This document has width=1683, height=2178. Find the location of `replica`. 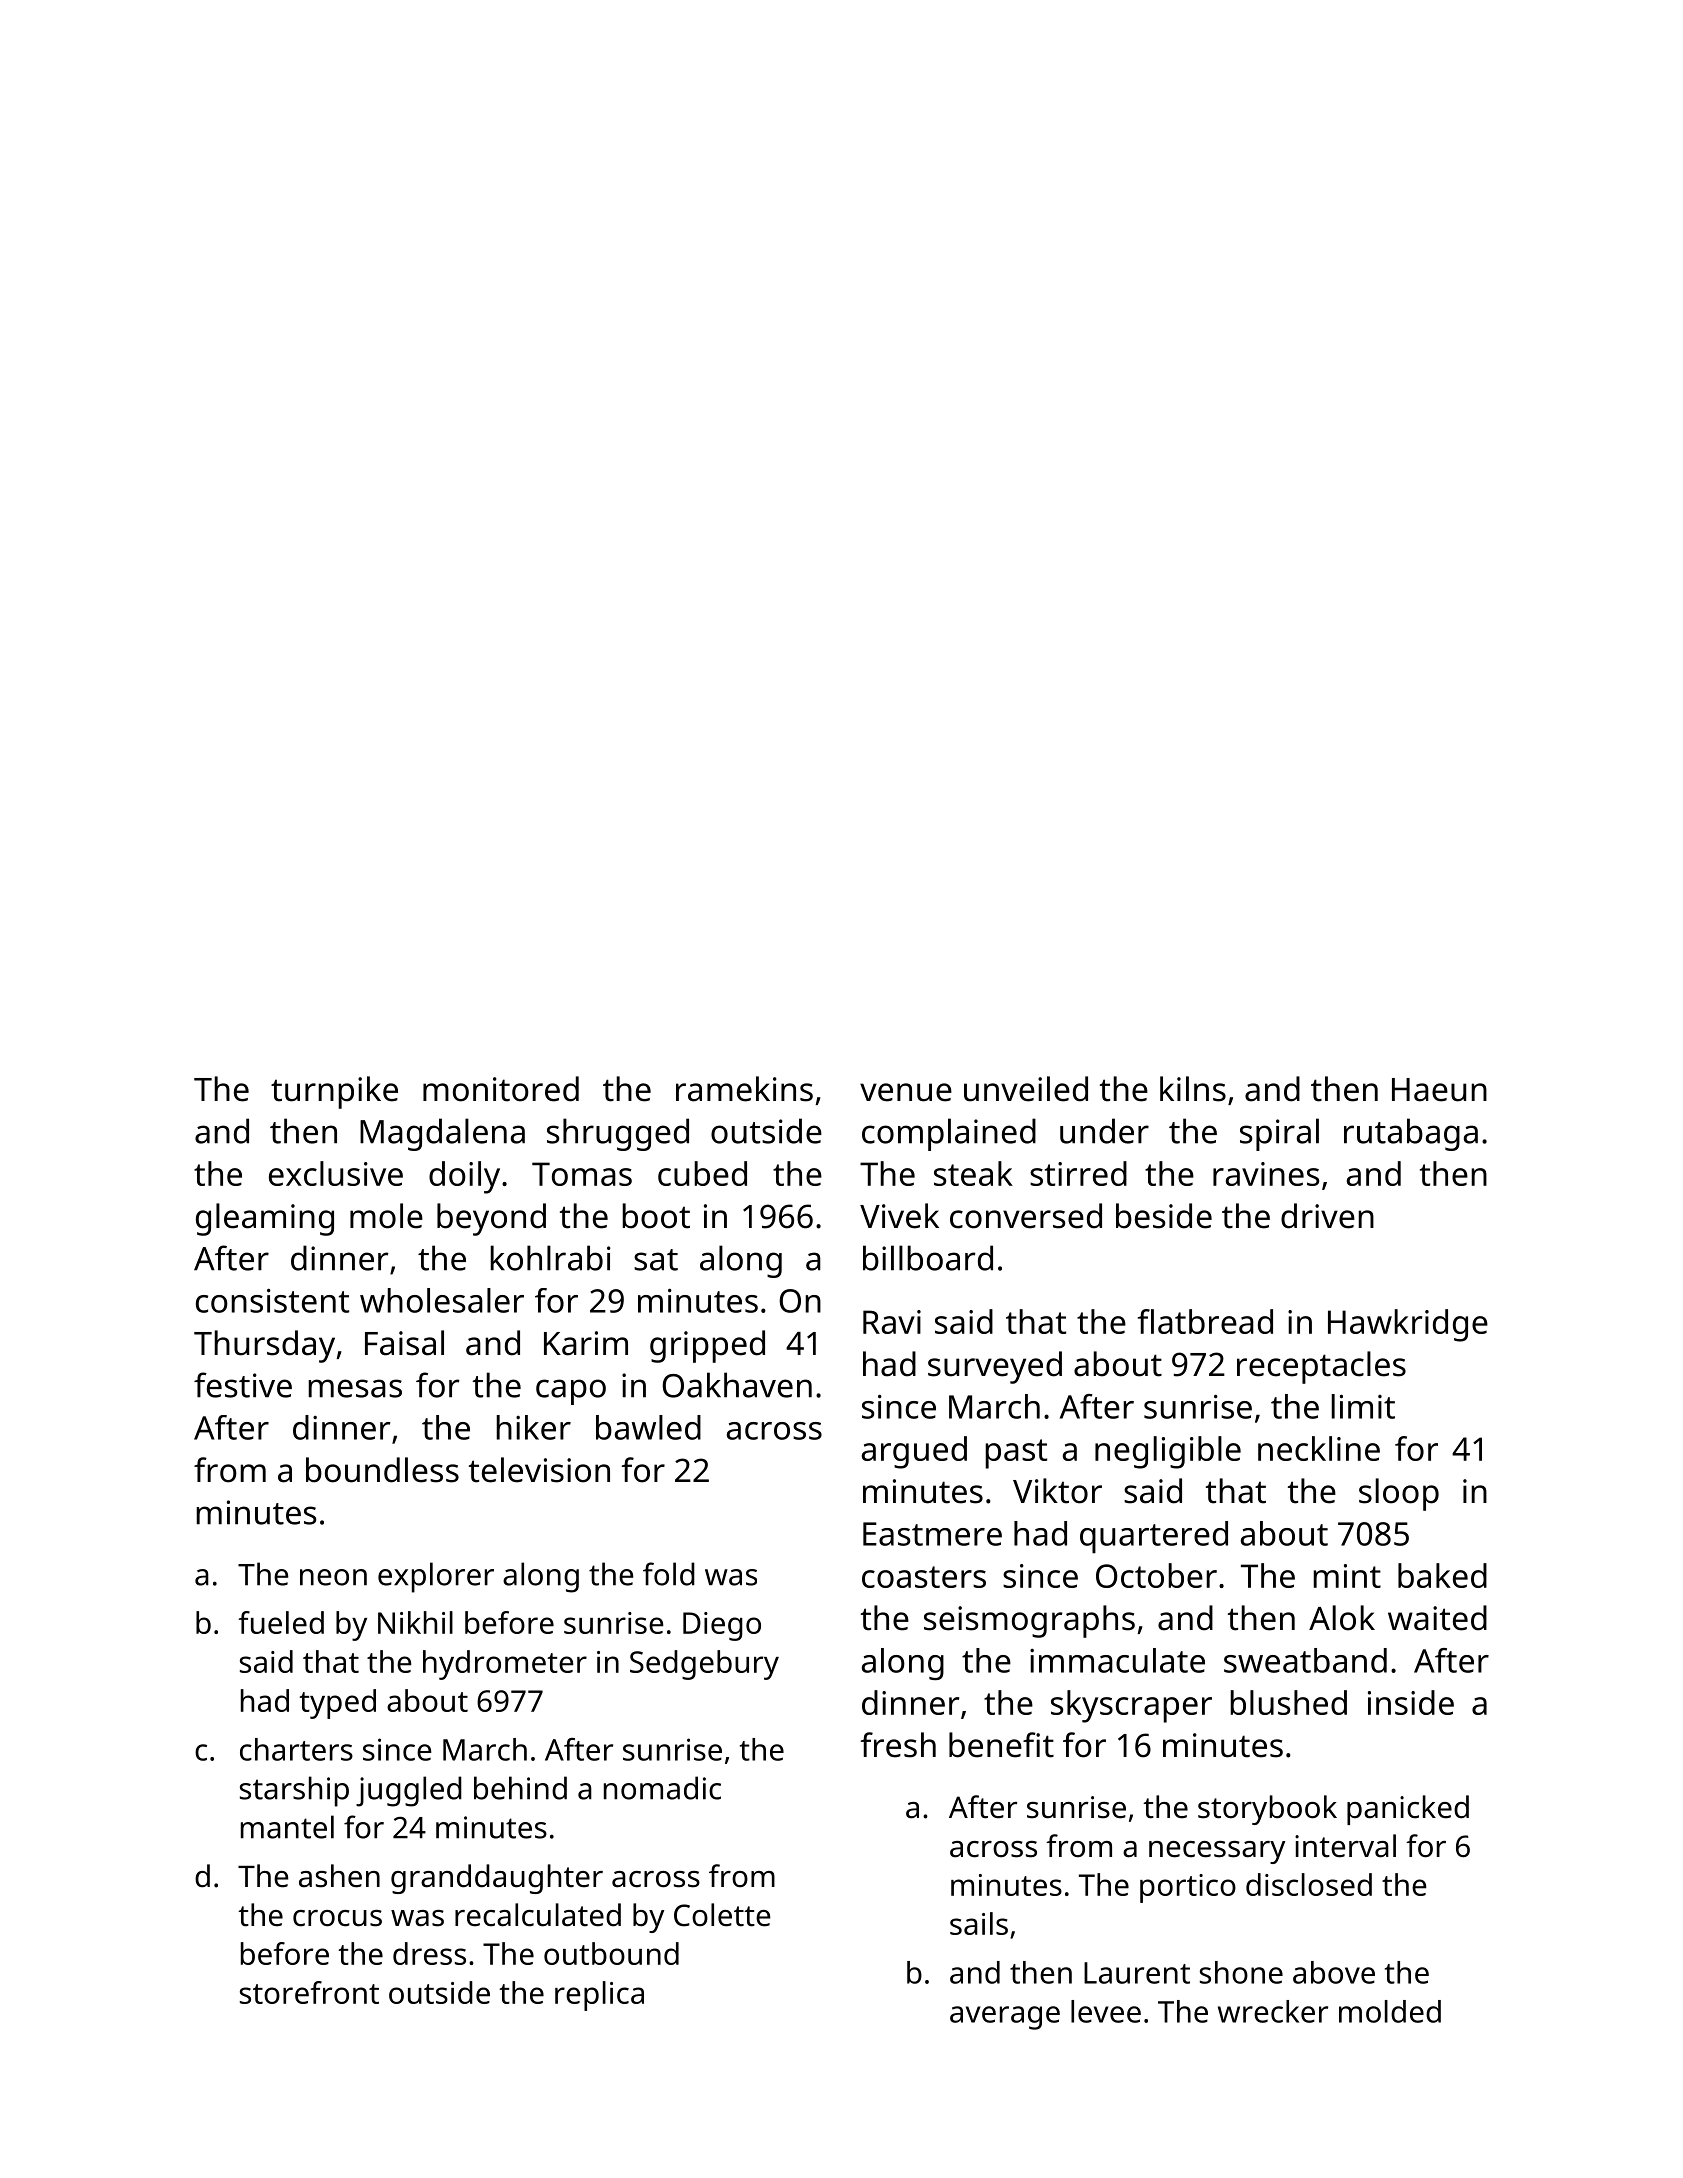

replica is located at coordinates (599, 1996).
